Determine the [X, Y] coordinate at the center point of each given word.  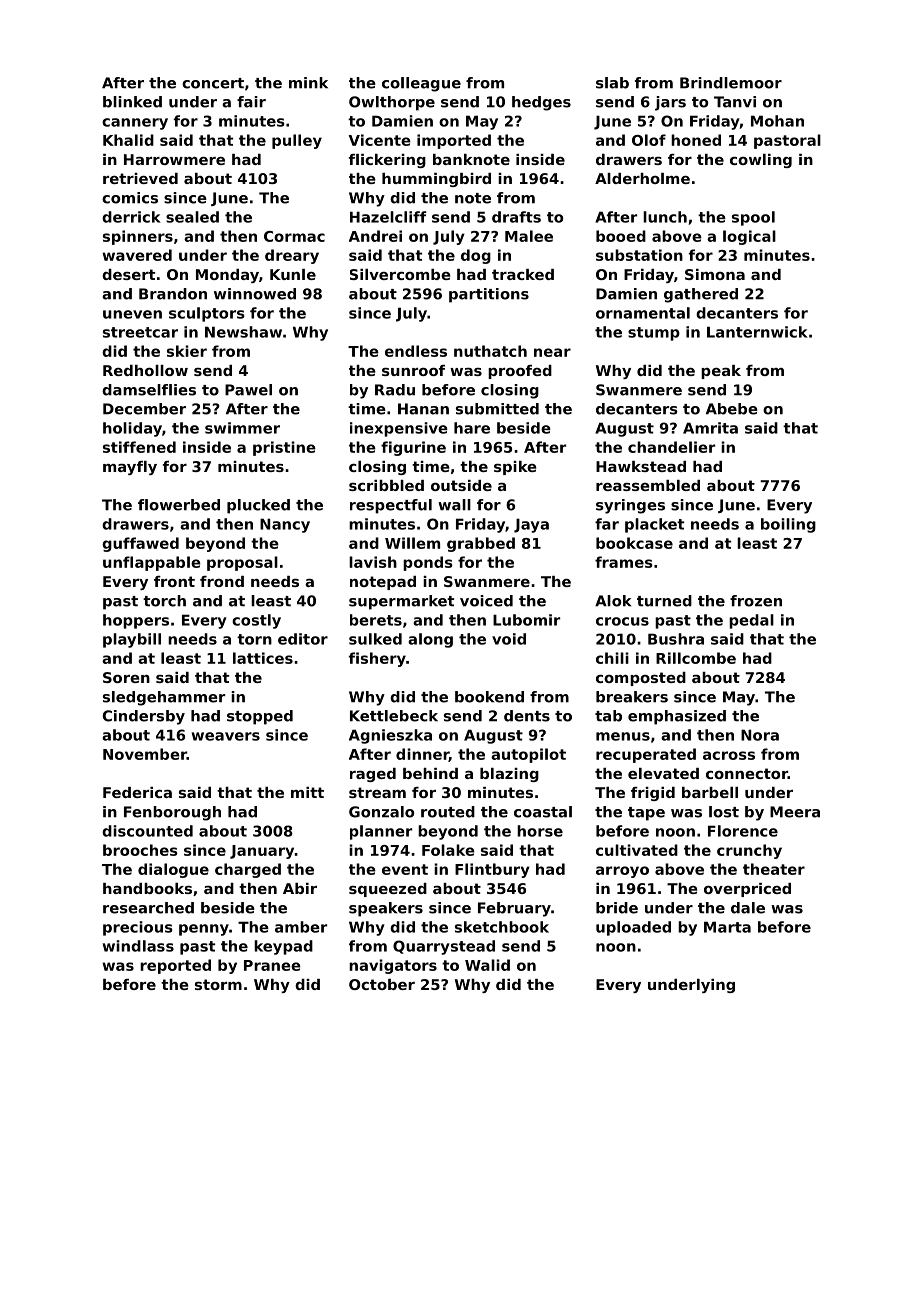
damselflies [149, 390]
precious [137, 928]
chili [612, 658]
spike [515, 468]
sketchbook [502, 927]
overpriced [747, 890]
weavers [226, 736]
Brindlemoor [731, 83]
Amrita [710, 428]
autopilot [528, 755]
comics [130, 198]
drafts [516, 217]
